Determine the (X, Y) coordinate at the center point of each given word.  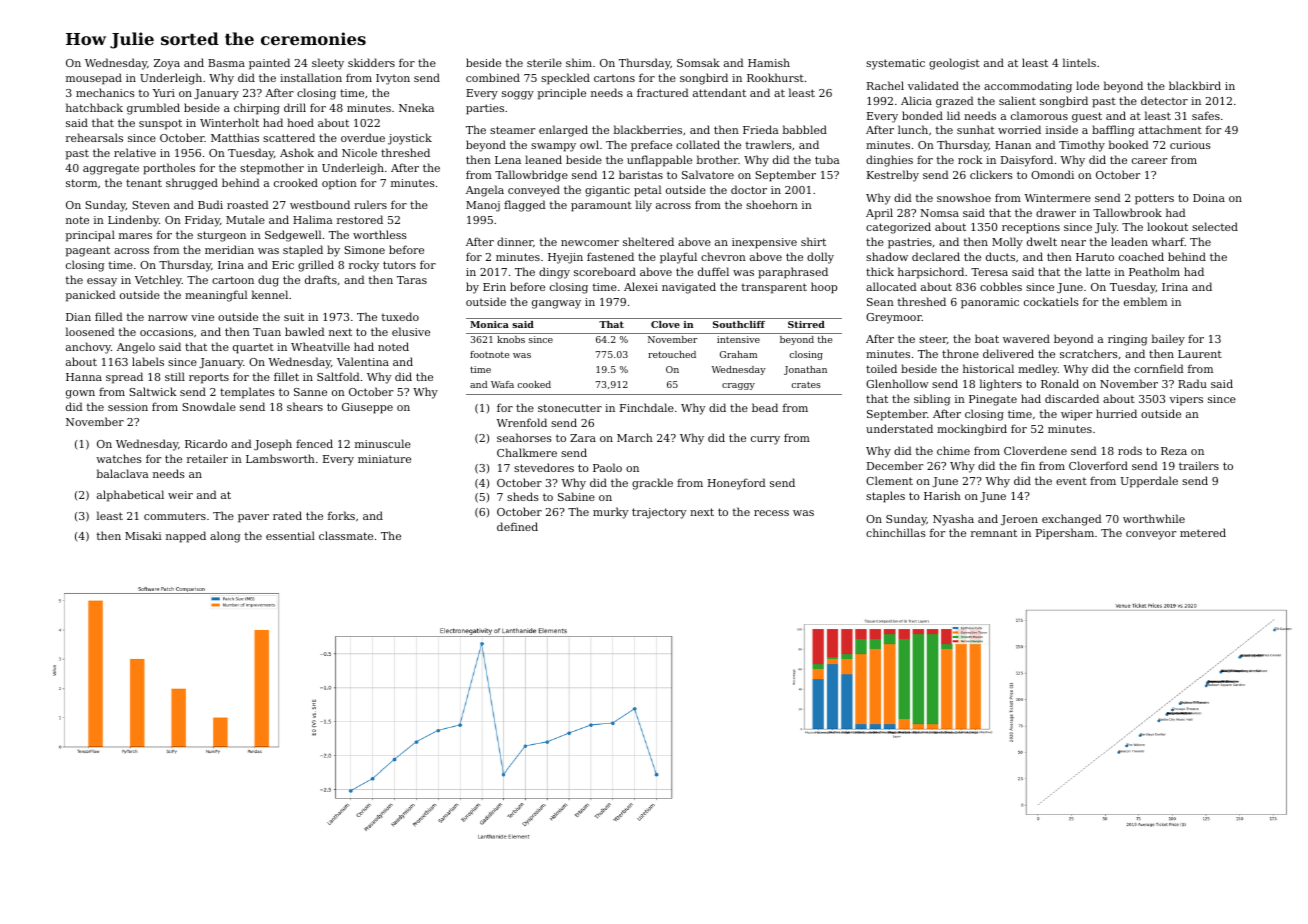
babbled (805, 129)
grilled (316, 266)
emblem (1145, 301)
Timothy (1082, 146)
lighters (1001, 385)
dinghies (889, 161)
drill (295, 107)
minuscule (383, 443)
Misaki (143, 535)
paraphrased (793, 273)
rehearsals (94, 137)
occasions (166, 332)
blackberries (648, 129)
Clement (889, 480)
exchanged (1072, 520)
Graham (738, 354)
